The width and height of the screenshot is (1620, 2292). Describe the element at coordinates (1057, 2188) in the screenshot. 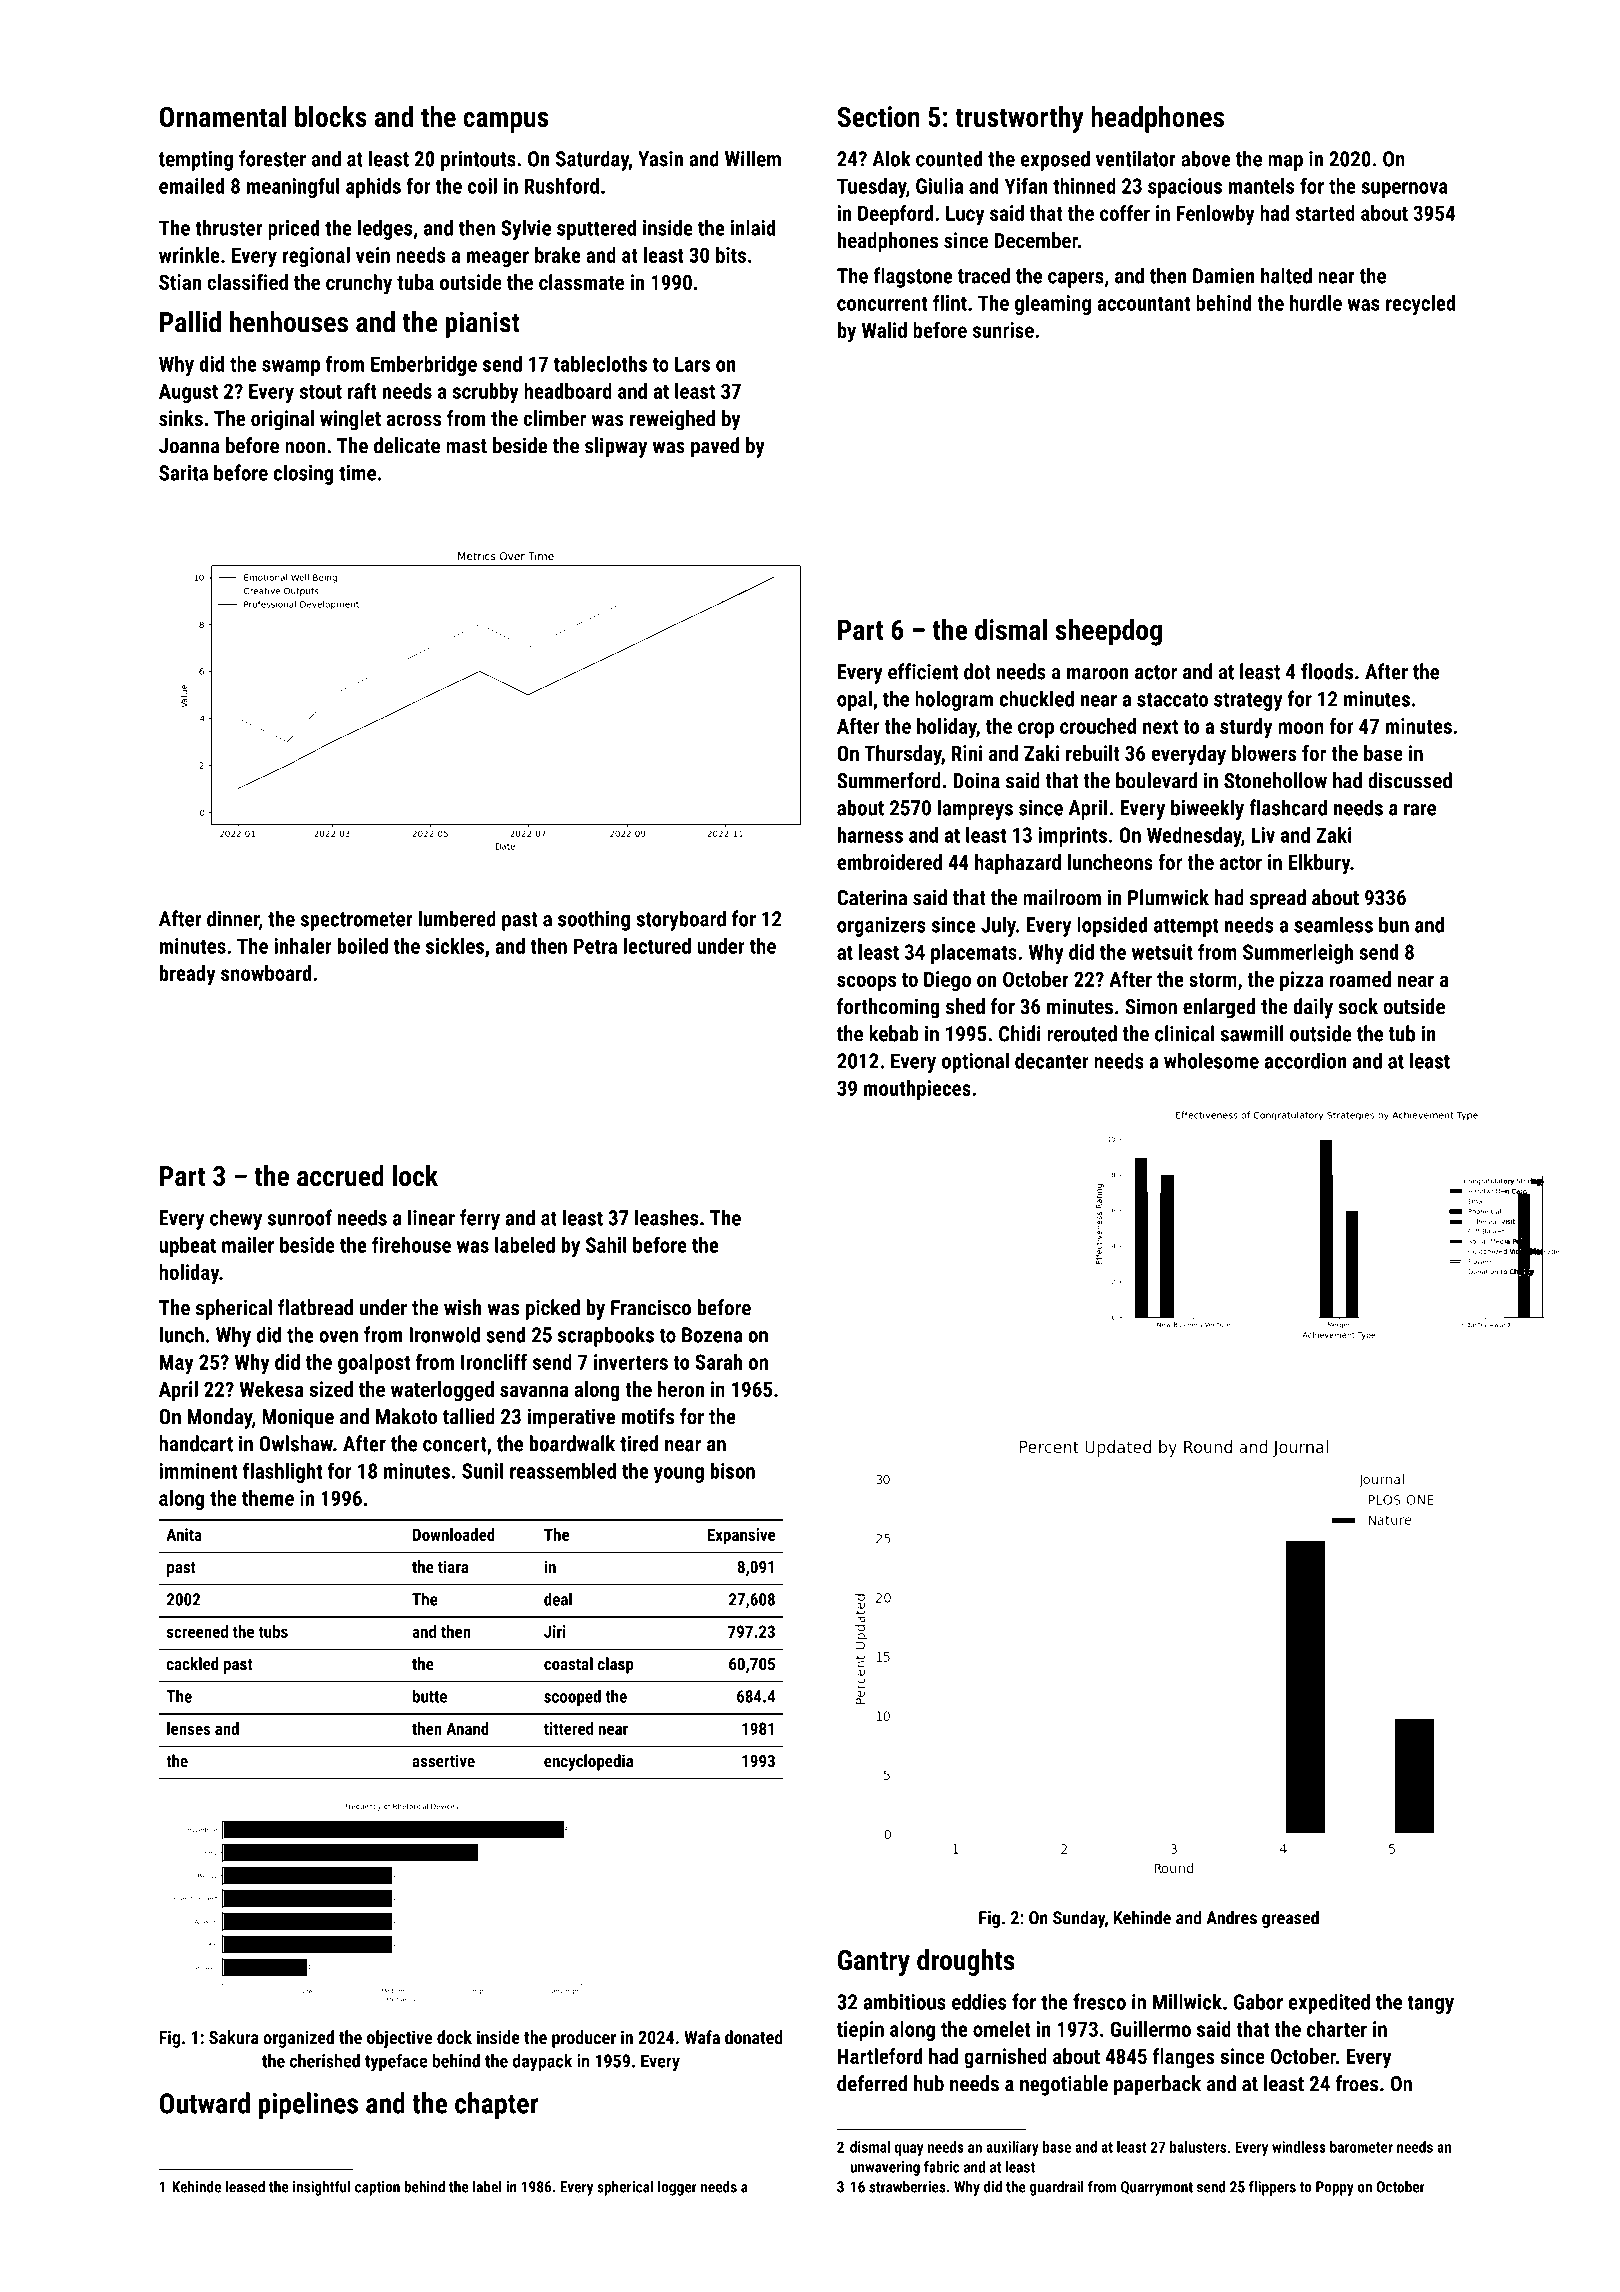

I see `guardrail` at that location.
